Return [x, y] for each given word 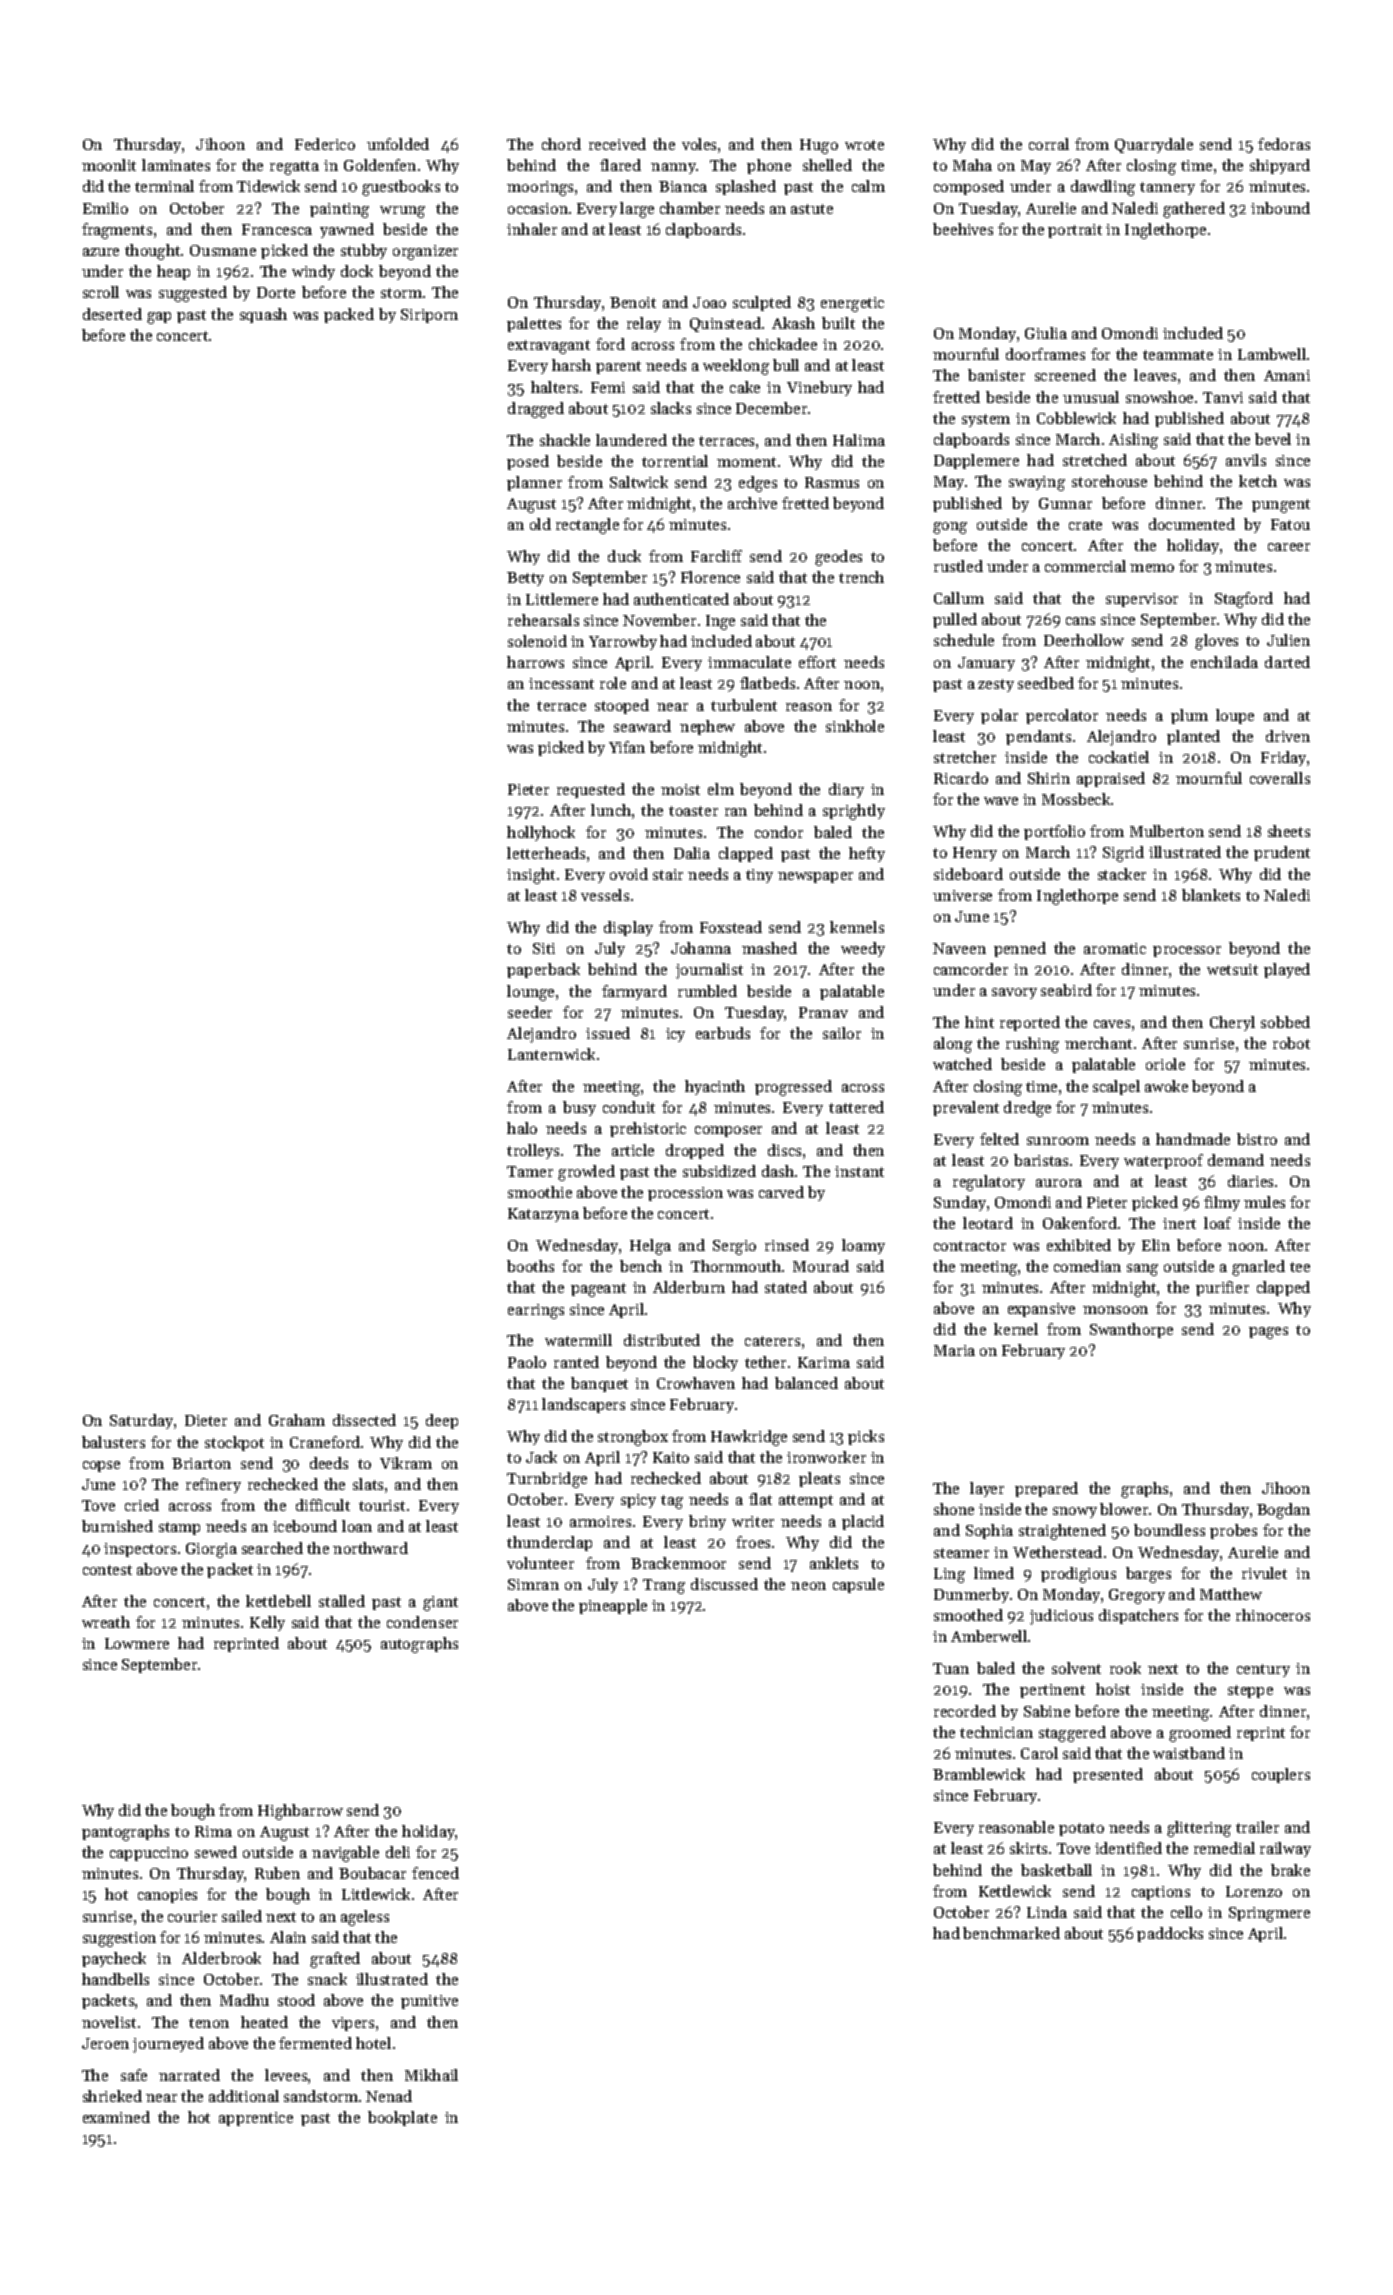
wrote [864, 145]
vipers [353, 2024]
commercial [1085, 566]
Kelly [267, 1623]
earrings [536, 1311]
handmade [1193, 1139]
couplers [1281, 1775]
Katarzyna [543, 1215]
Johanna [701, 948]
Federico [325, 144]
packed [349, 315]
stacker [1122, 874]
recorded [965, 1711]
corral [1049, 144]
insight [531, 876]
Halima [859, 440]
